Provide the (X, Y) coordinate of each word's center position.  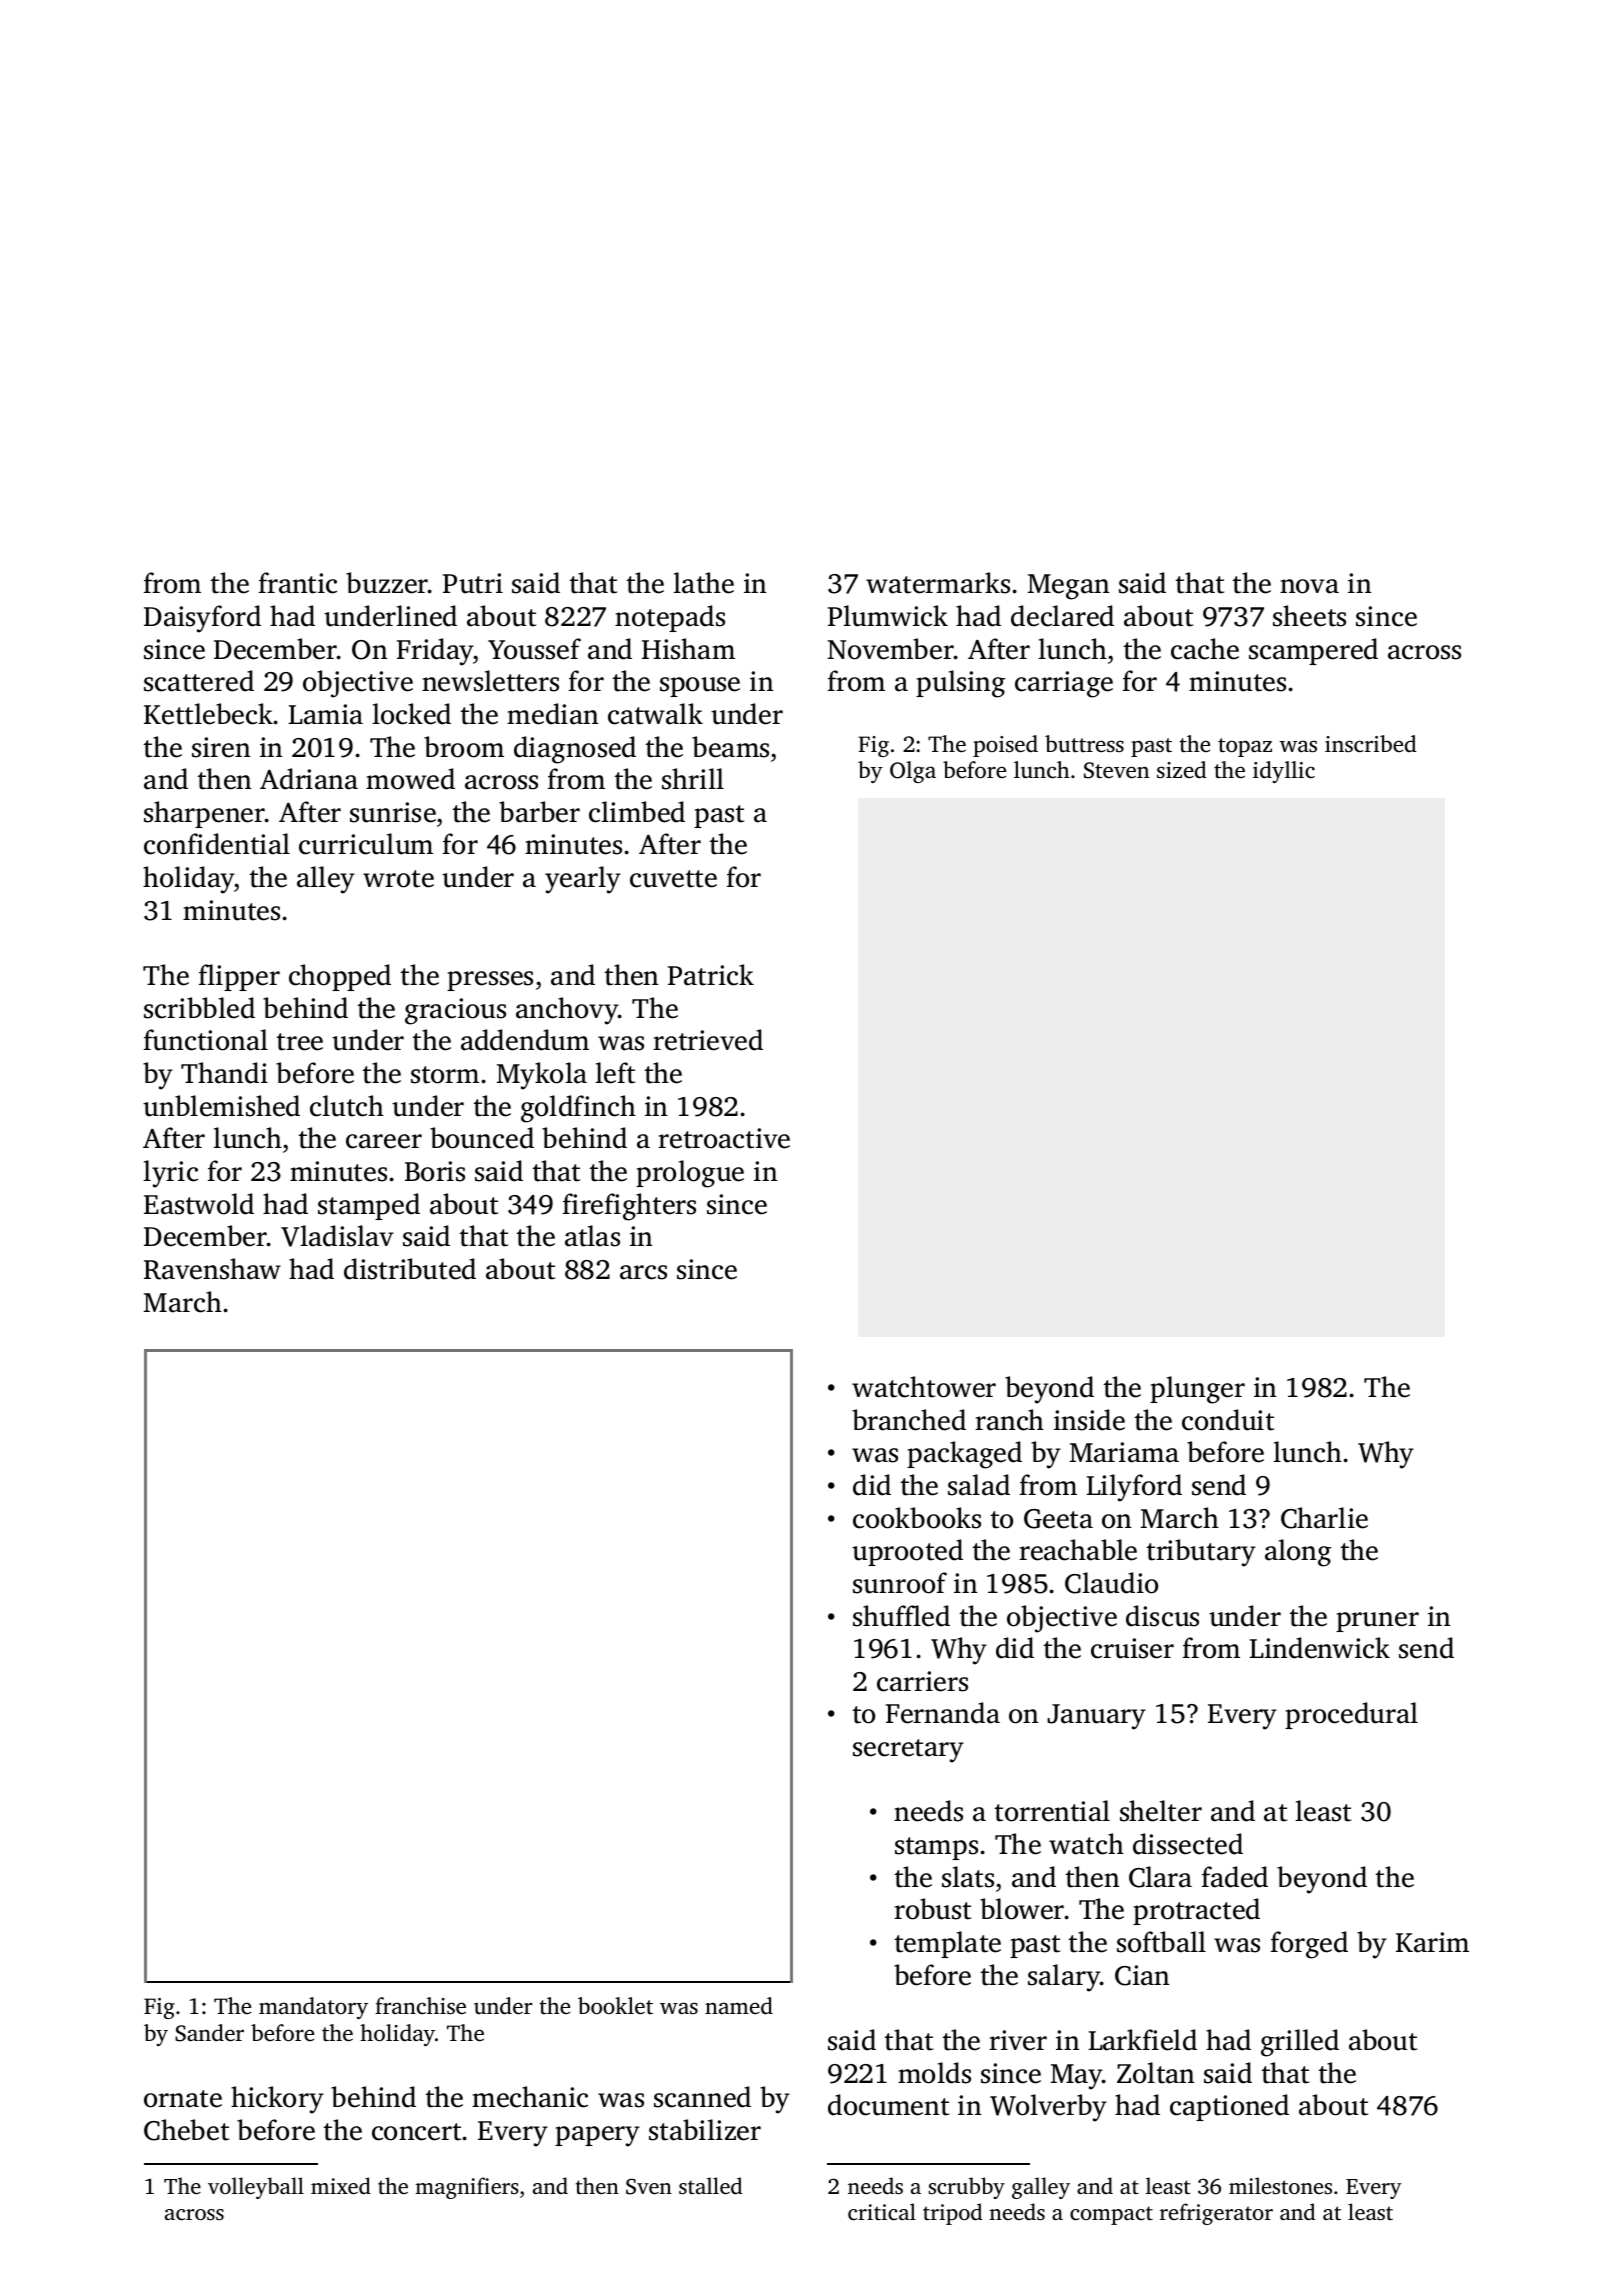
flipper (239, 977)
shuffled (901, 1616)
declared (1062, 616)
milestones (1280, 2185)
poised (1005, 746)
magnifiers (467, 2188)
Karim (1432, 1942)
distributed (410, 1269)
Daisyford (202, 619)
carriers (922, 1681)
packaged (964, 1455)
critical (882, 2211)
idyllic (1284, 772)
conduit (1228, 1420)
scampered (1313, 651)
